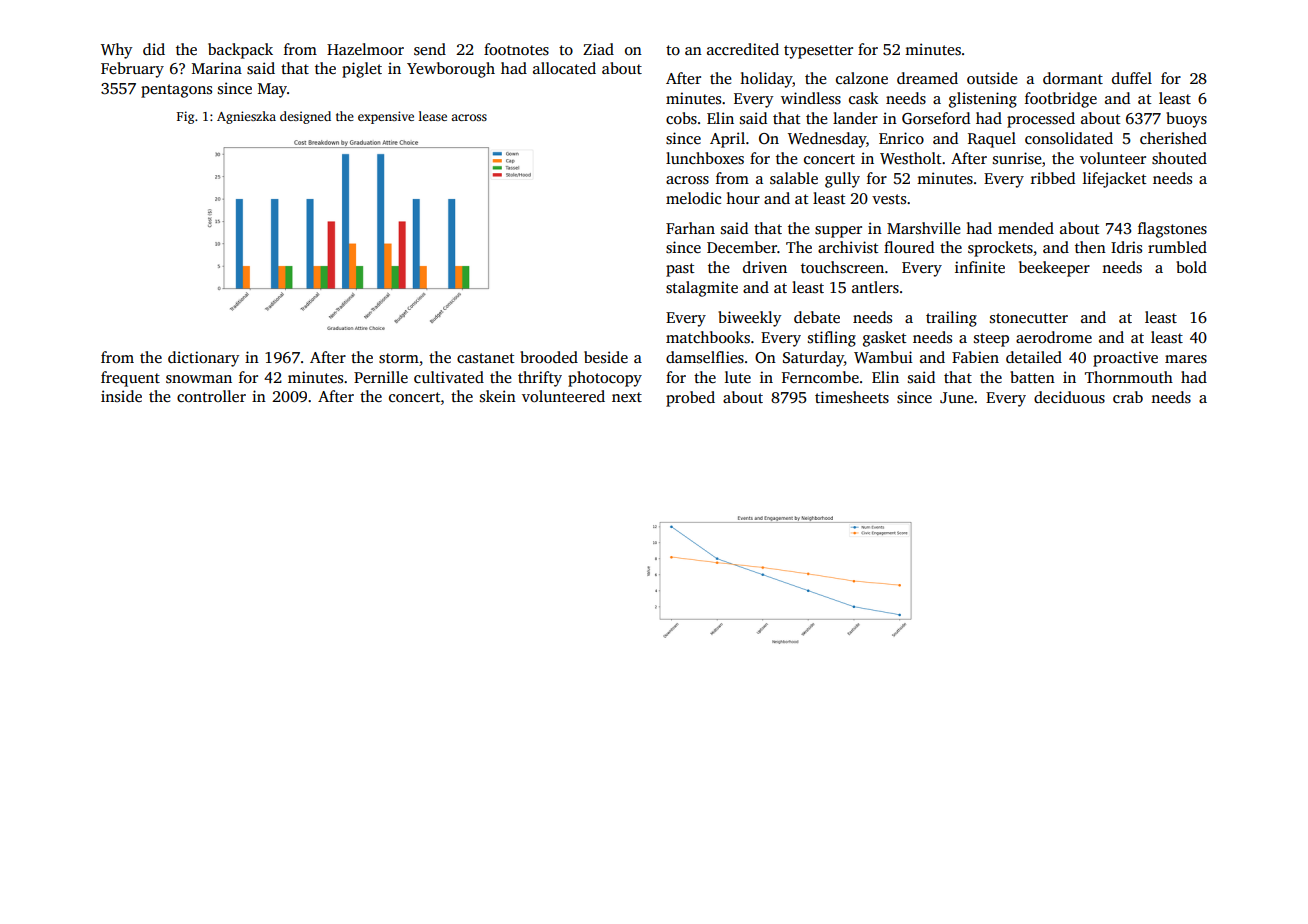 This screenshot has width=1308, height=924. I want to click on glistening, so click(983, 100).
